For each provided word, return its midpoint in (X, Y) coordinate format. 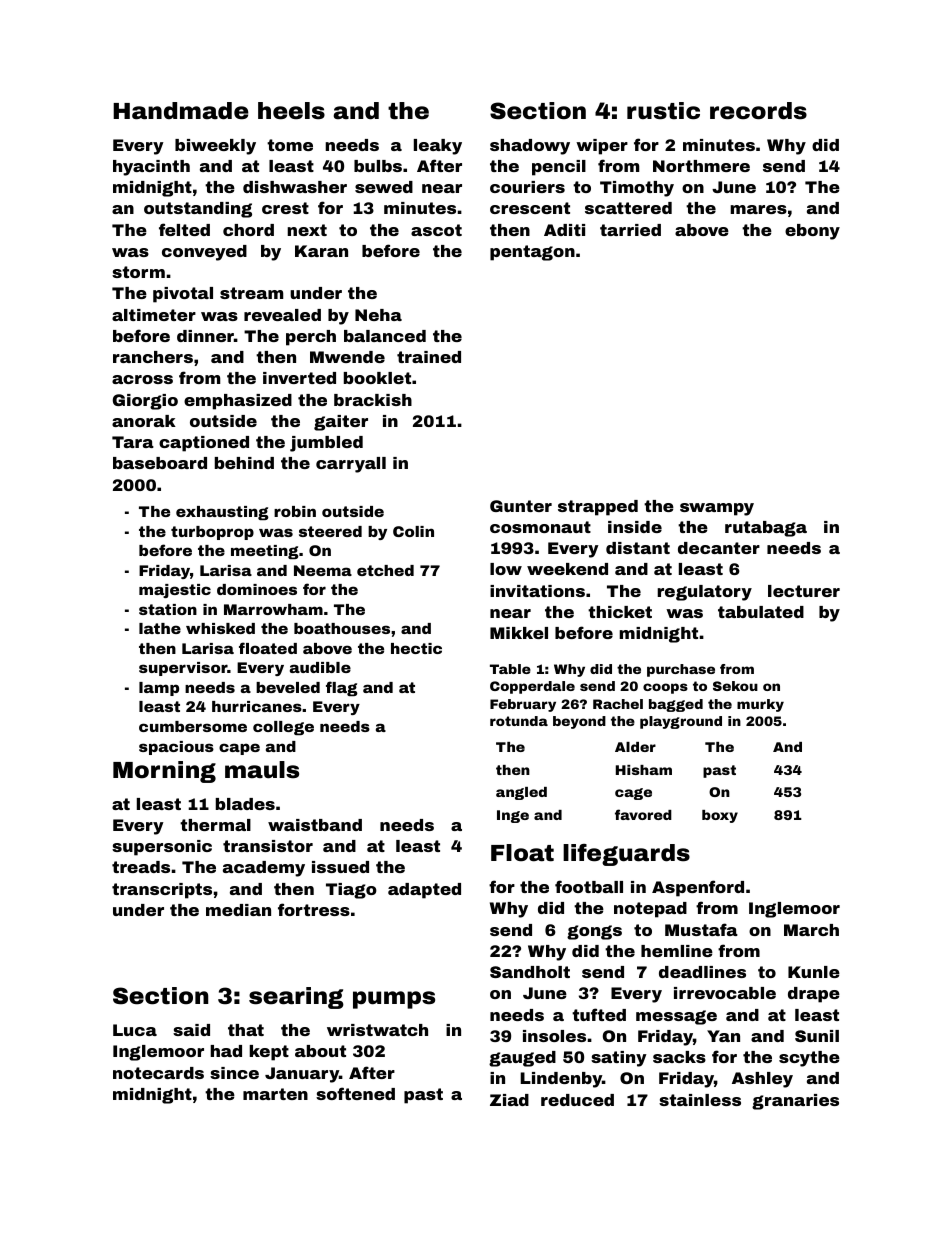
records (758, 111)
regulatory (704, 593)
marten (275, 1094)
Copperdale (532, 687)
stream (251, 293)
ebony (812, 232)
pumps (394, 1000)
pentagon (532, 253)
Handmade (181, 111)
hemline (677, 951)
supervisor (183, 669)
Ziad (509, 1100)
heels (291, 111)
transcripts (162, 891)
